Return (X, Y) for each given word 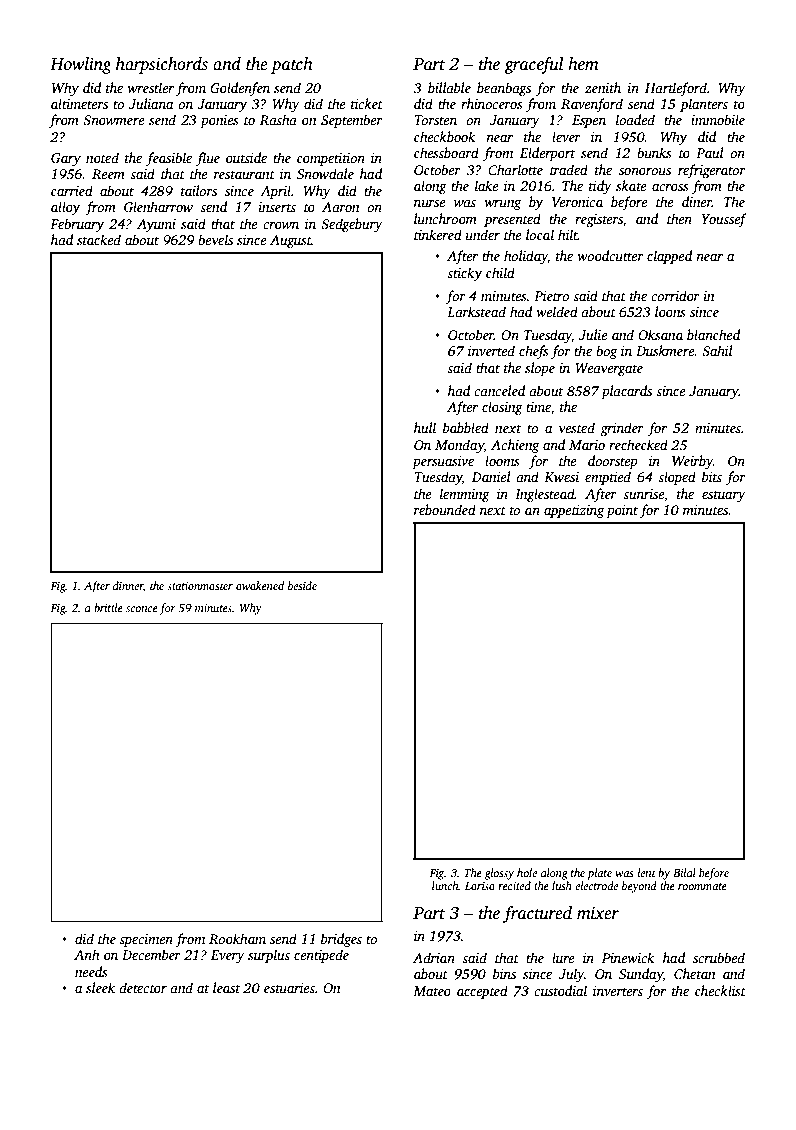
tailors (199, 190)
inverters (618, 991)
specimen (146, 940)
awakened (260, 585)
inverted (491, 350)
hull (425, 427)
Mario (587, 445)
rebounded (445, 509)
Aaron (341, 207)
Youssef (724, 220)
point (622, 511)
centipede (321, 956)
